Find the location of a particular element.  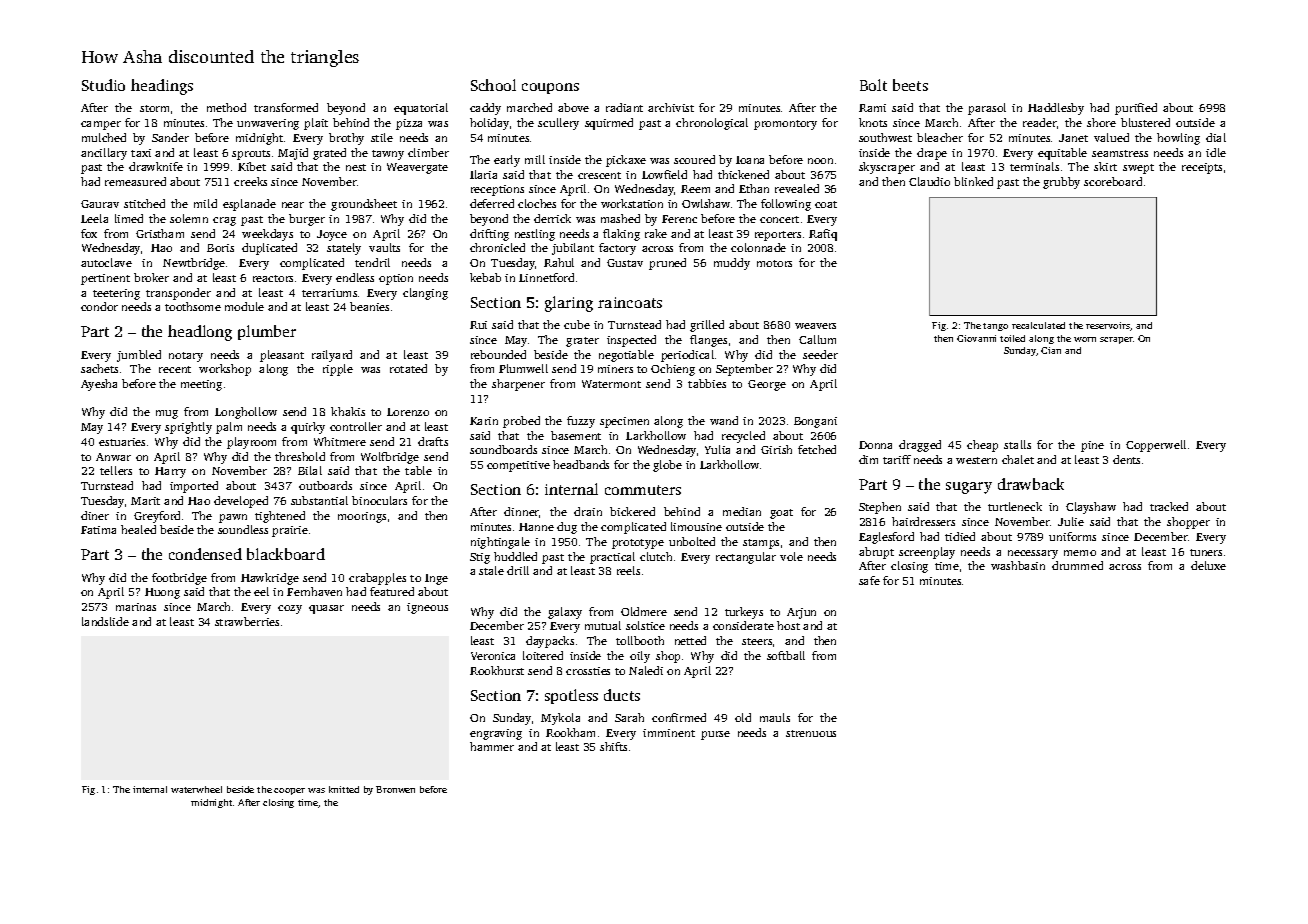

dial is located at coordinates (1216, 137).
